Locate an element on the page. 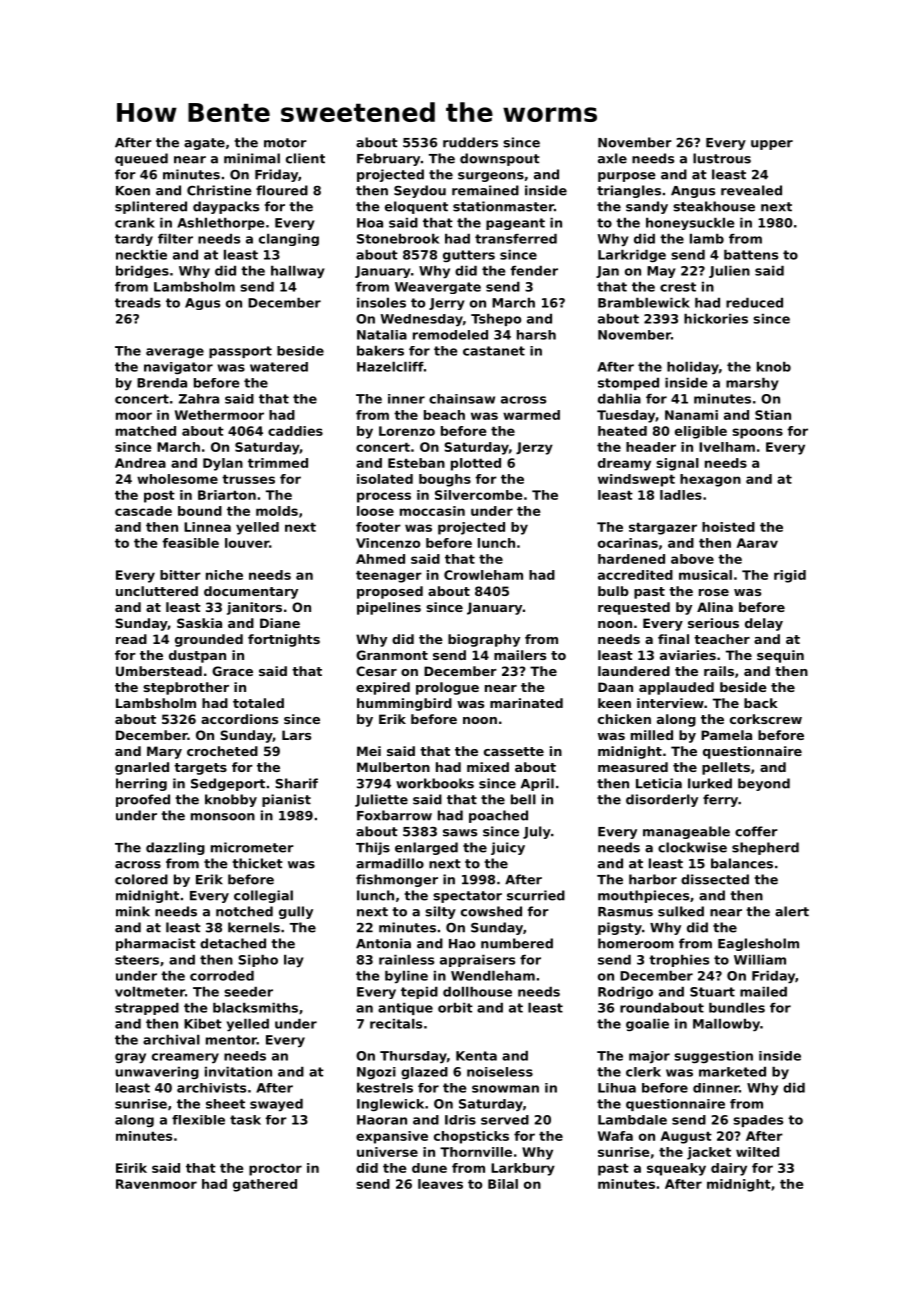  keen is located at coordinates (614, 703).
